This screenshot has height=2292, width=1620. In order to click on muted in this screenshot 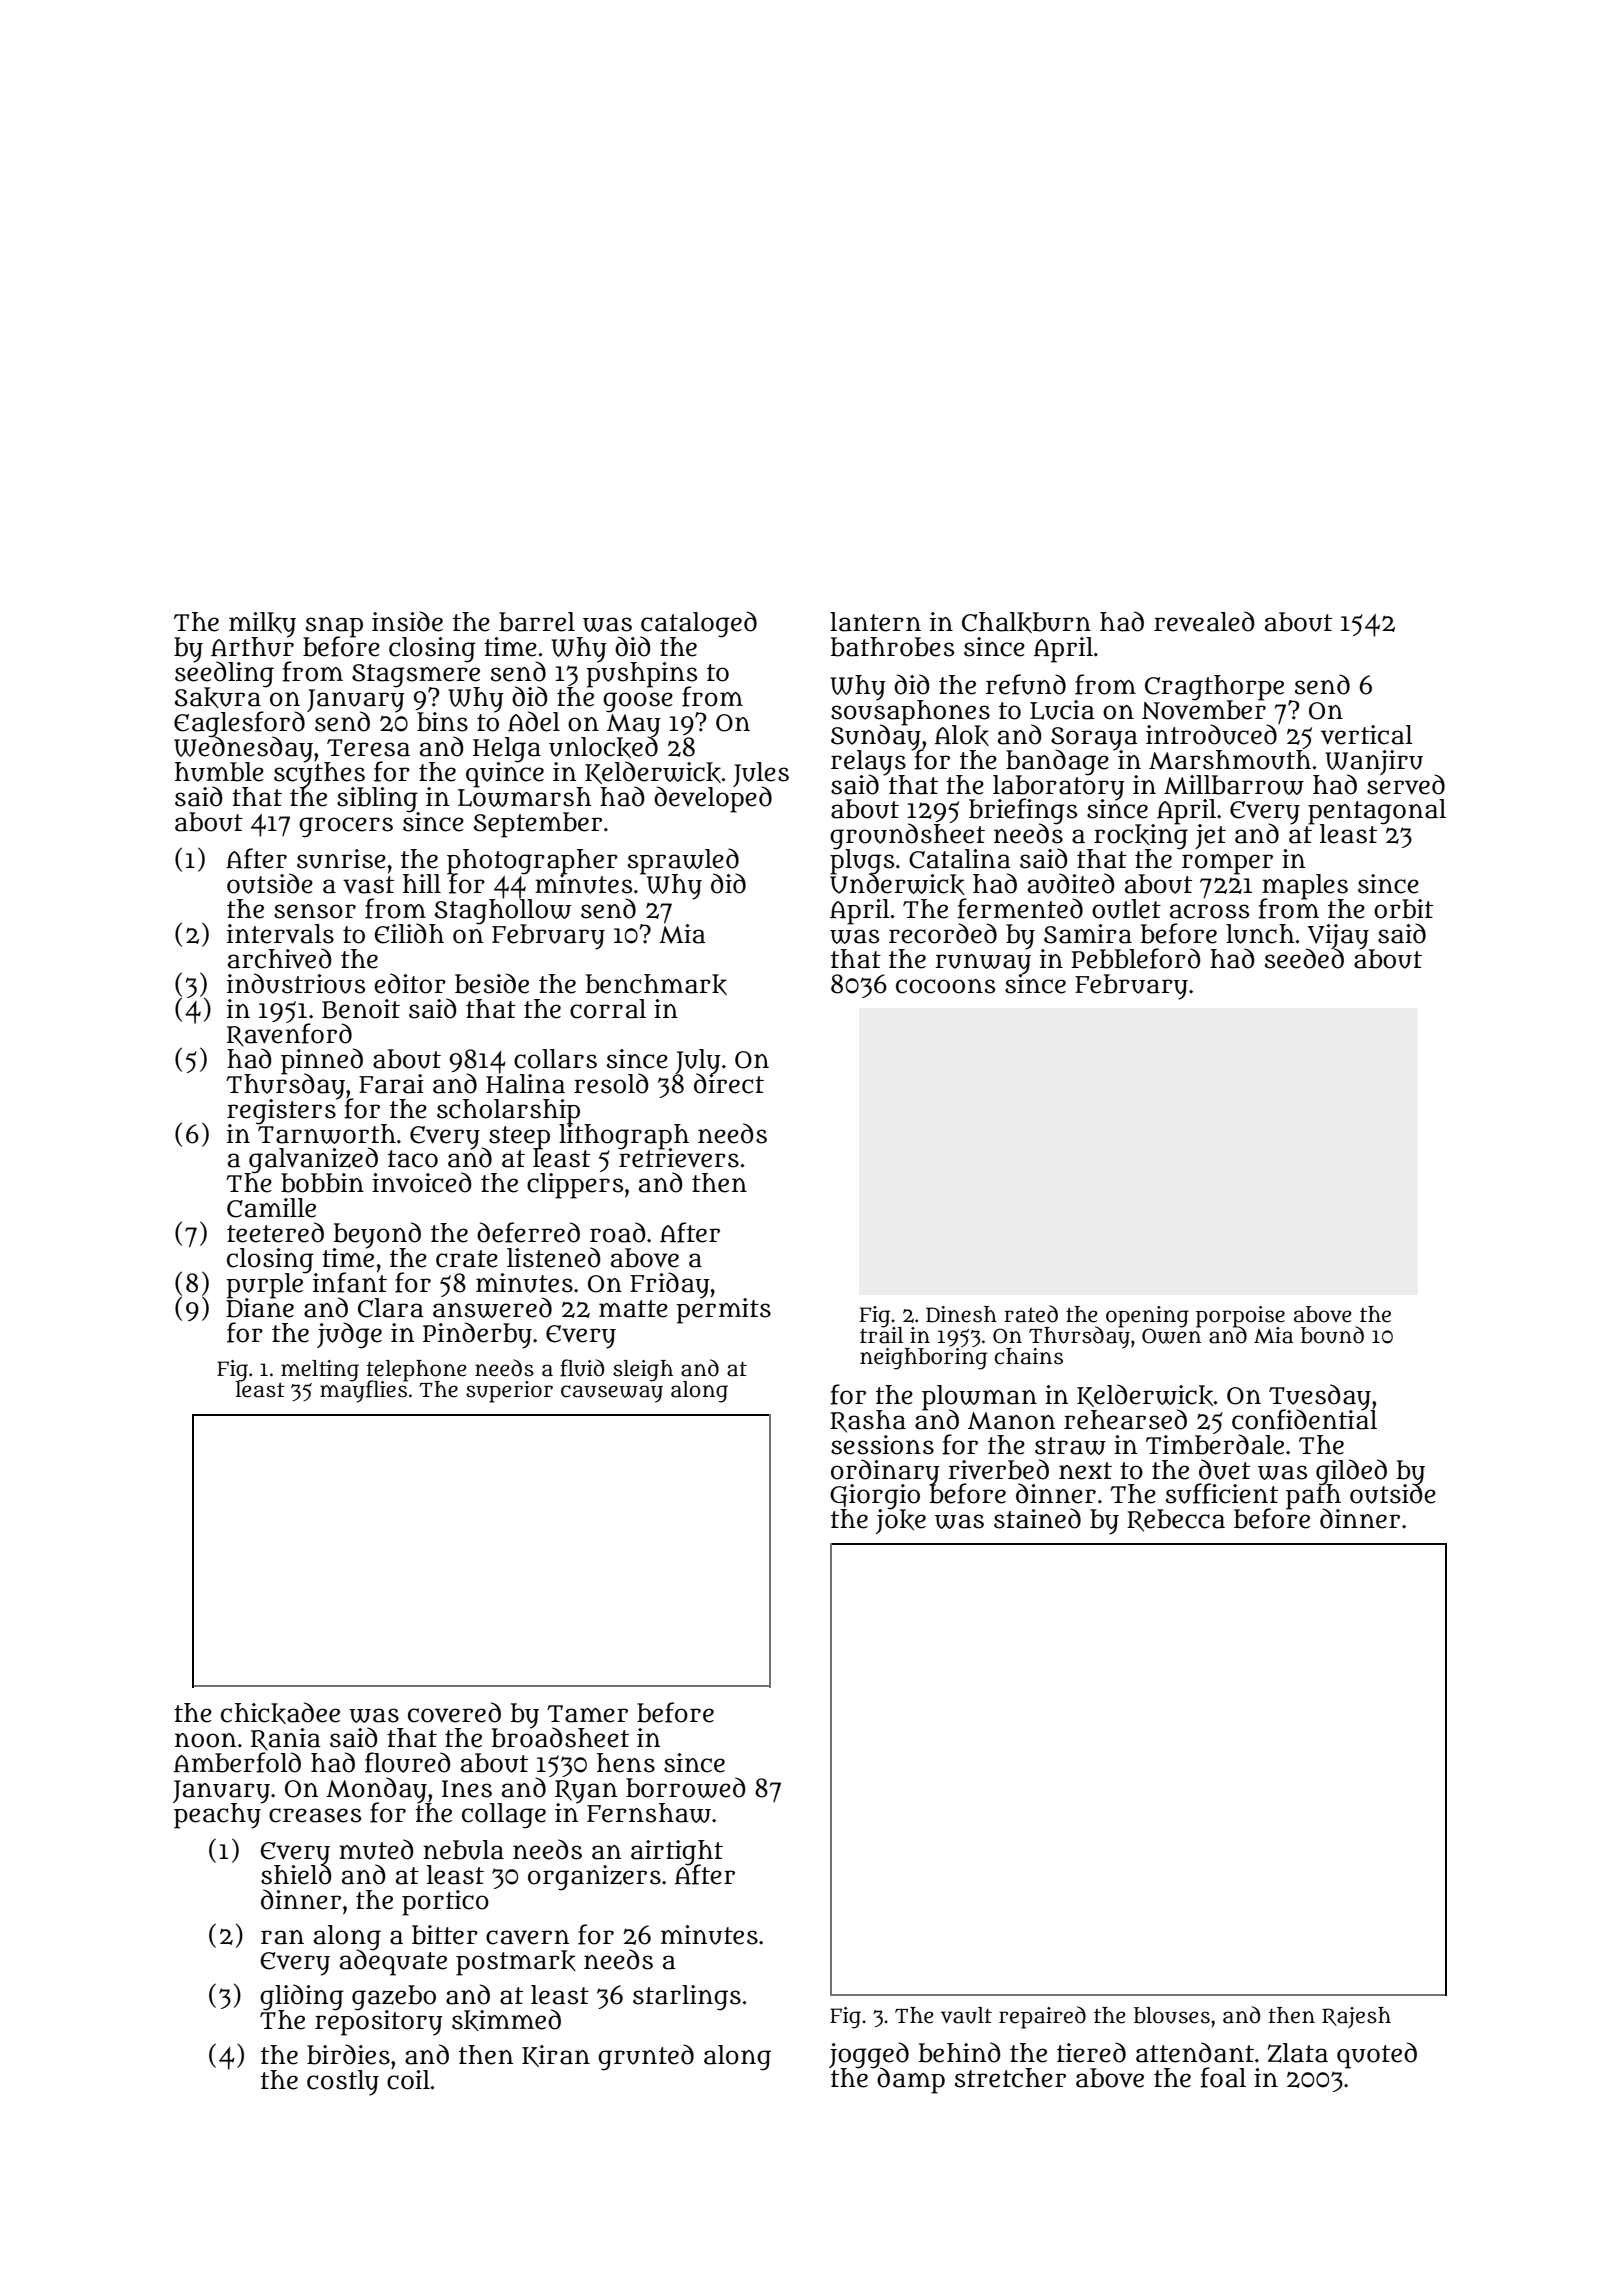, I will do `click(376, 1849)`.
